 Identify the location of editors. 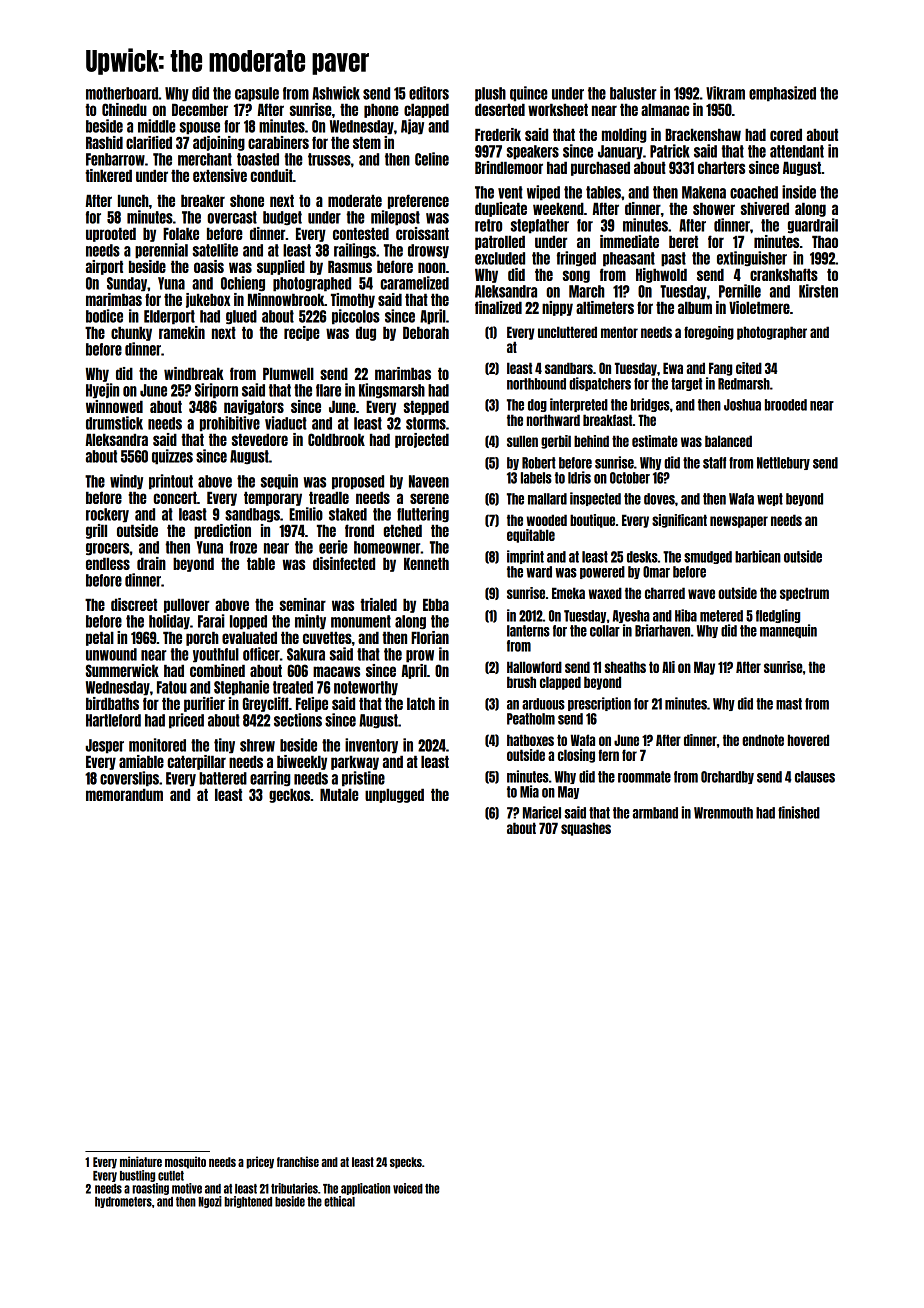
(429, 93).
